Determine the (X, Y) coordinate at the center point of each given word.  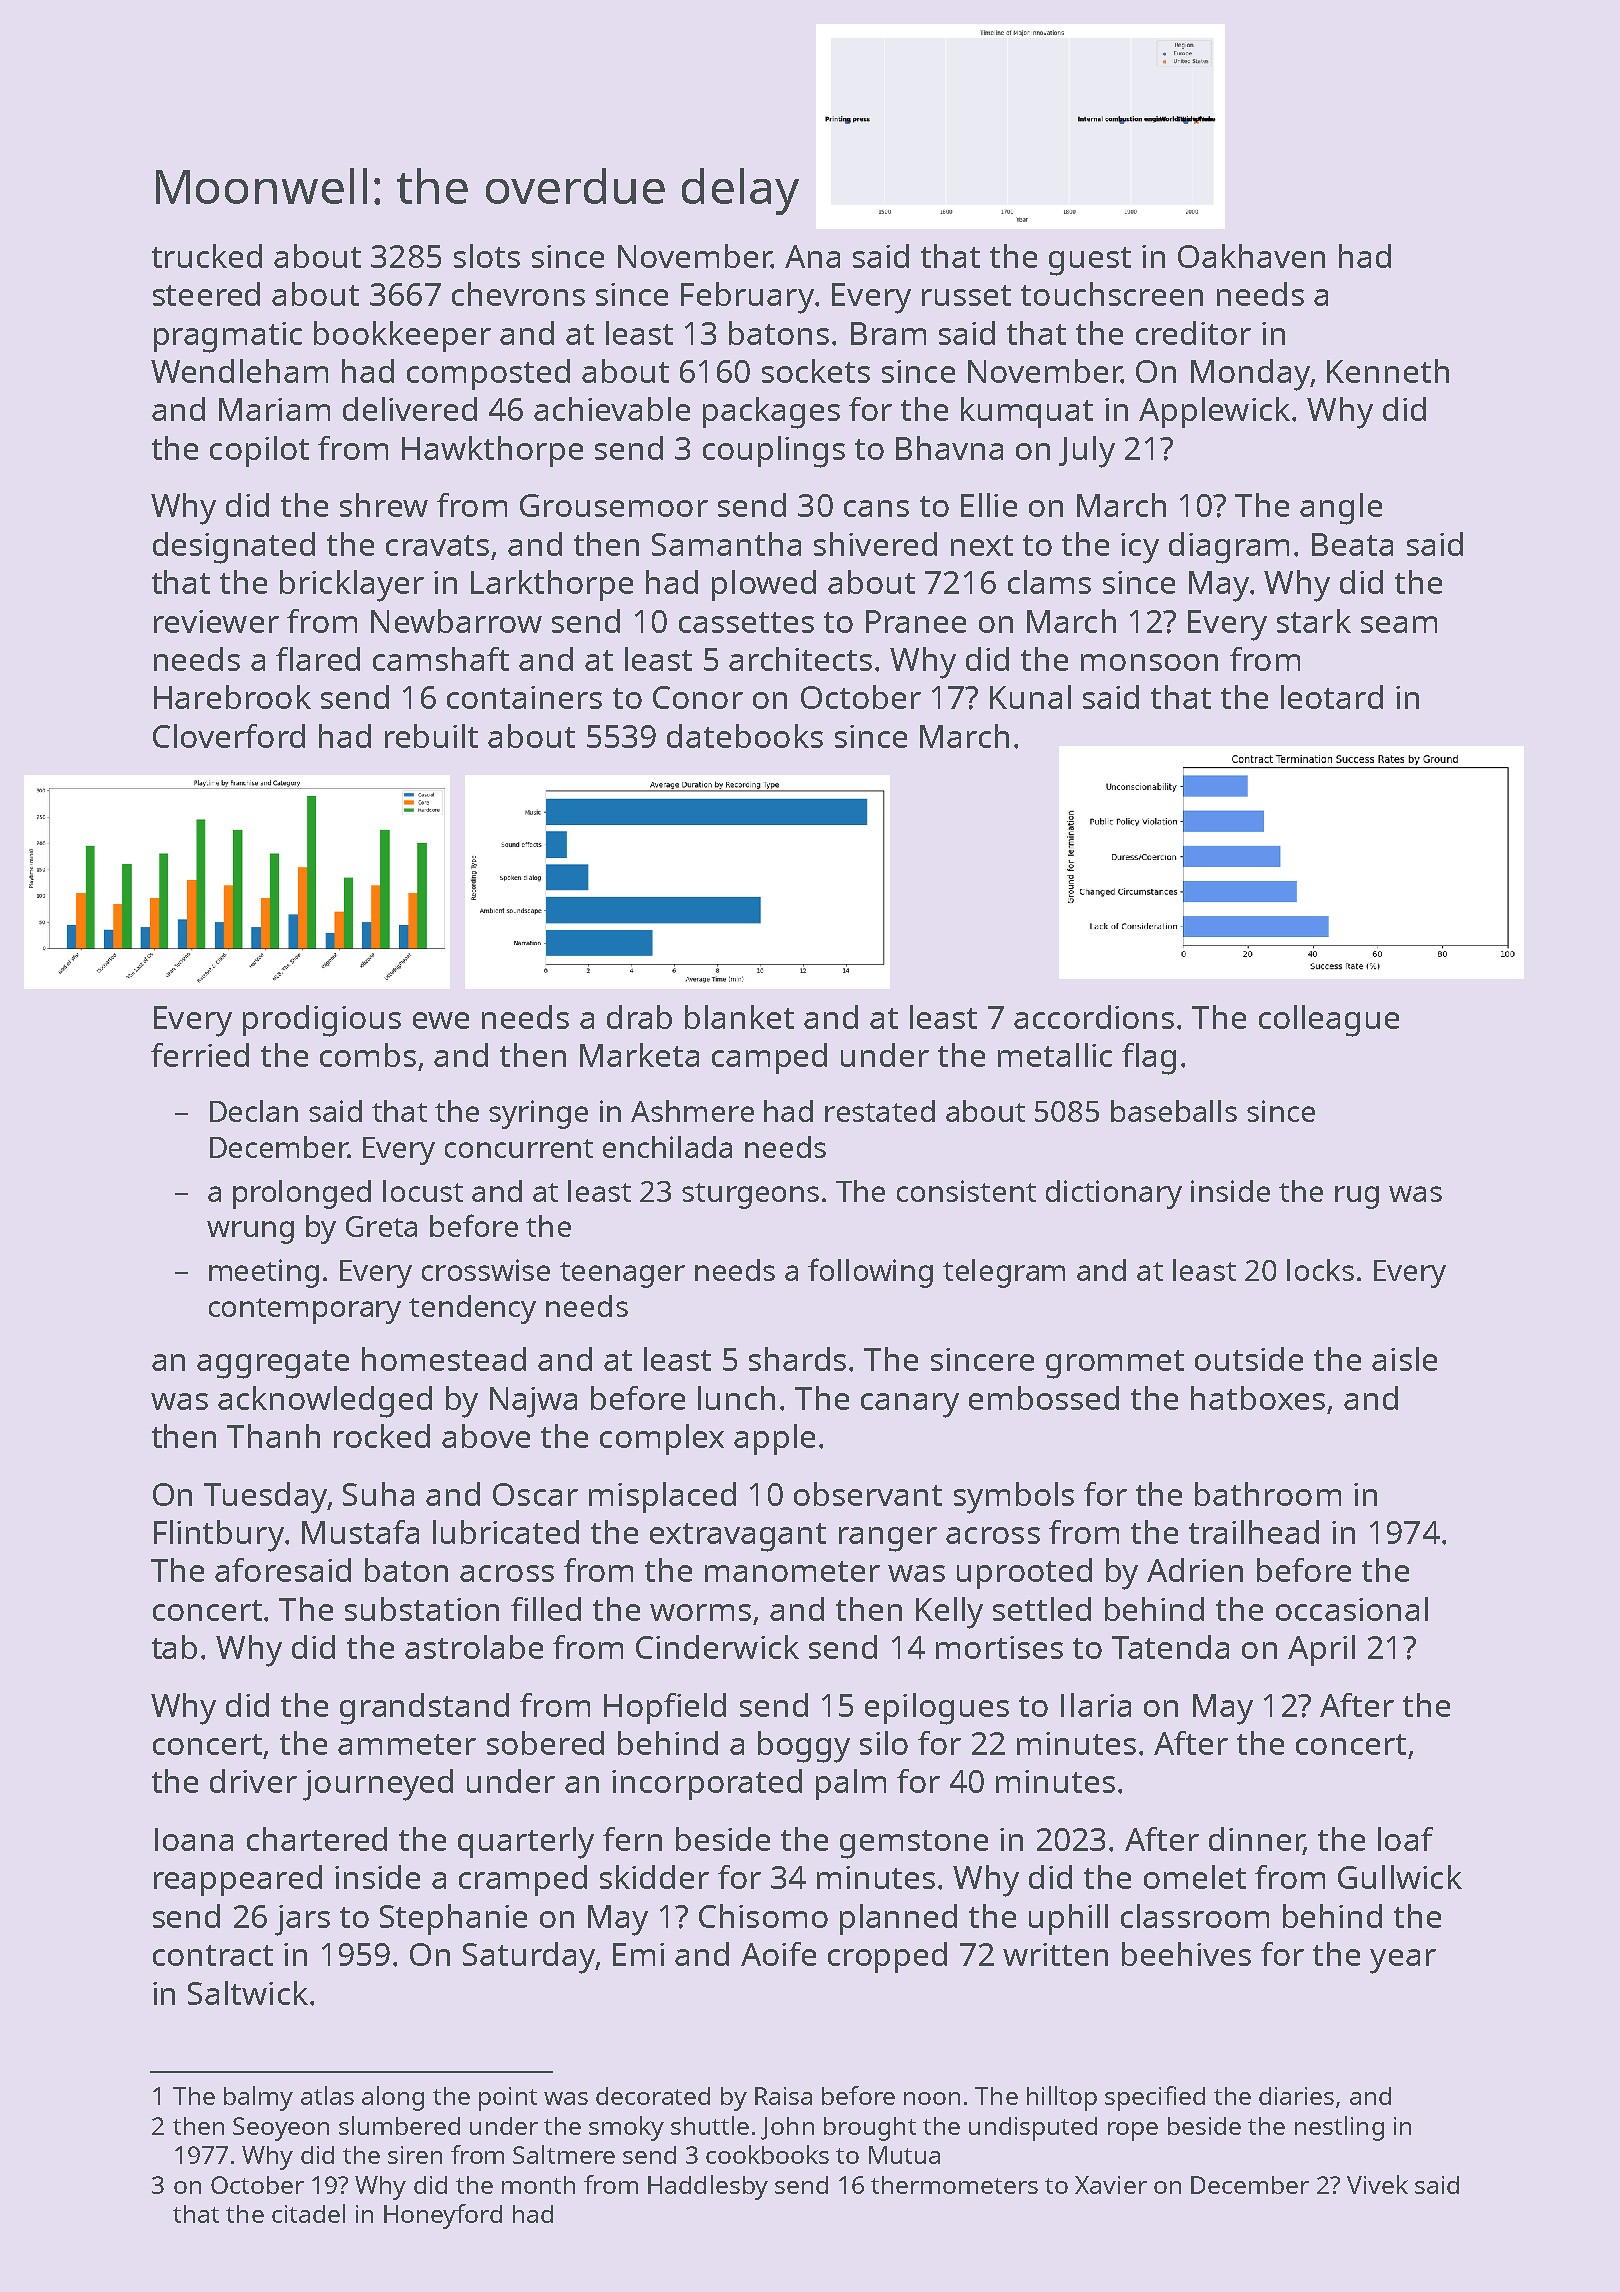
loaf (1405, 1839)
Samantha (726, 544)
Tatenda (1170, 1647)
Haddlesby (708, 2187)
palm (851, 1784)
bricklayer (352, 586)
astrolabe (474, 1647)
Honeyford (443, 2216)
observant (868, 1494)
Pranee (916, 621)
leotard (1332, 697)
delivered (410, 409)
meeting (264, 1273)
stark (1314, 621)
